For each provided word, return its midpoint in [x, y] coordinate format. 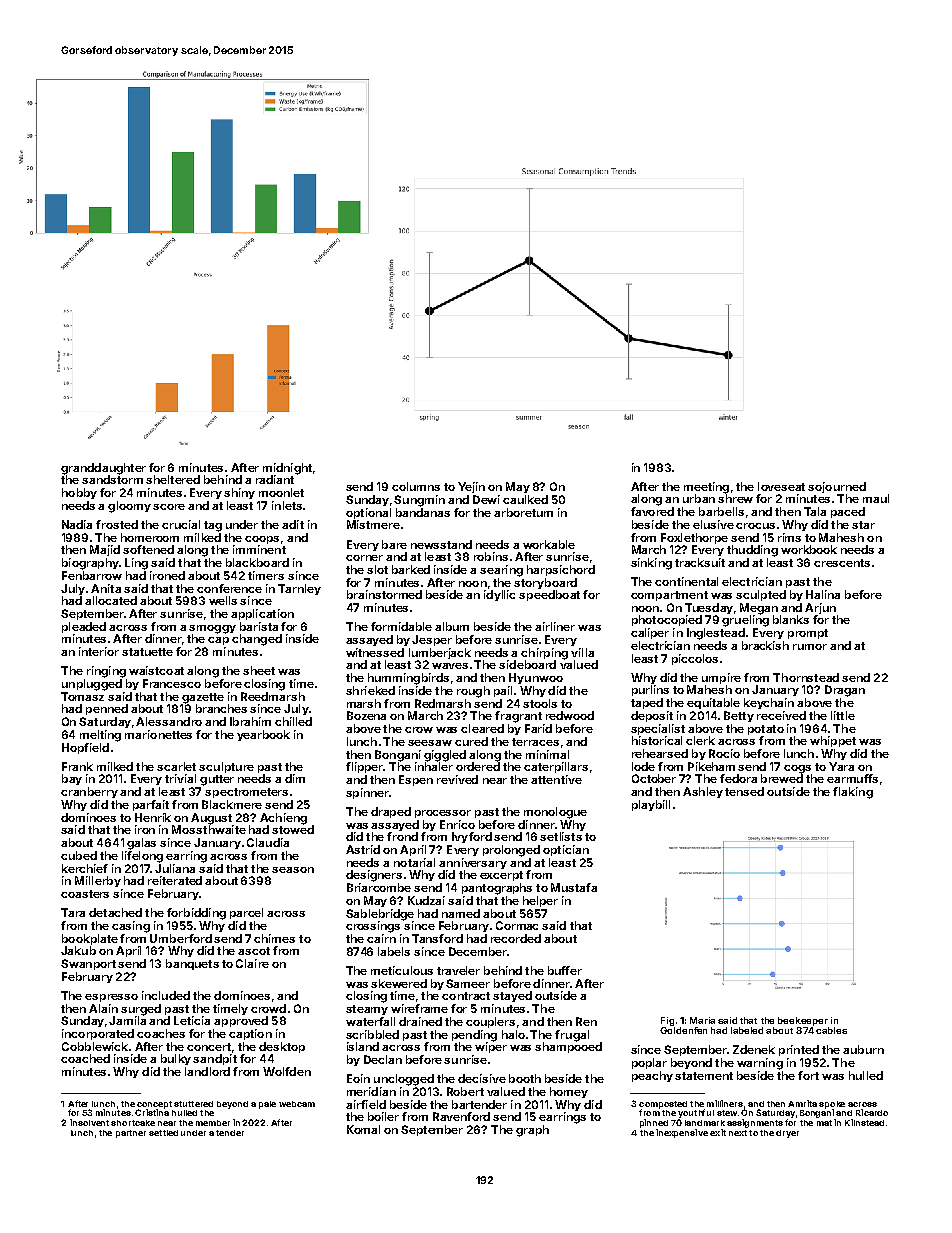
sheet [259, 670]
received [781, 715]
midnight [287, 469]
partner [131, 1134]
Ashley [703, 792]
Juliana [175, 868]
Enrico [457, 824]
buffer [565, 970]
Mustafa [574, 887]
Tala [815, 511]
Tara [73, 912]
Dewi [486, 499]
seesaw [430, 743]
